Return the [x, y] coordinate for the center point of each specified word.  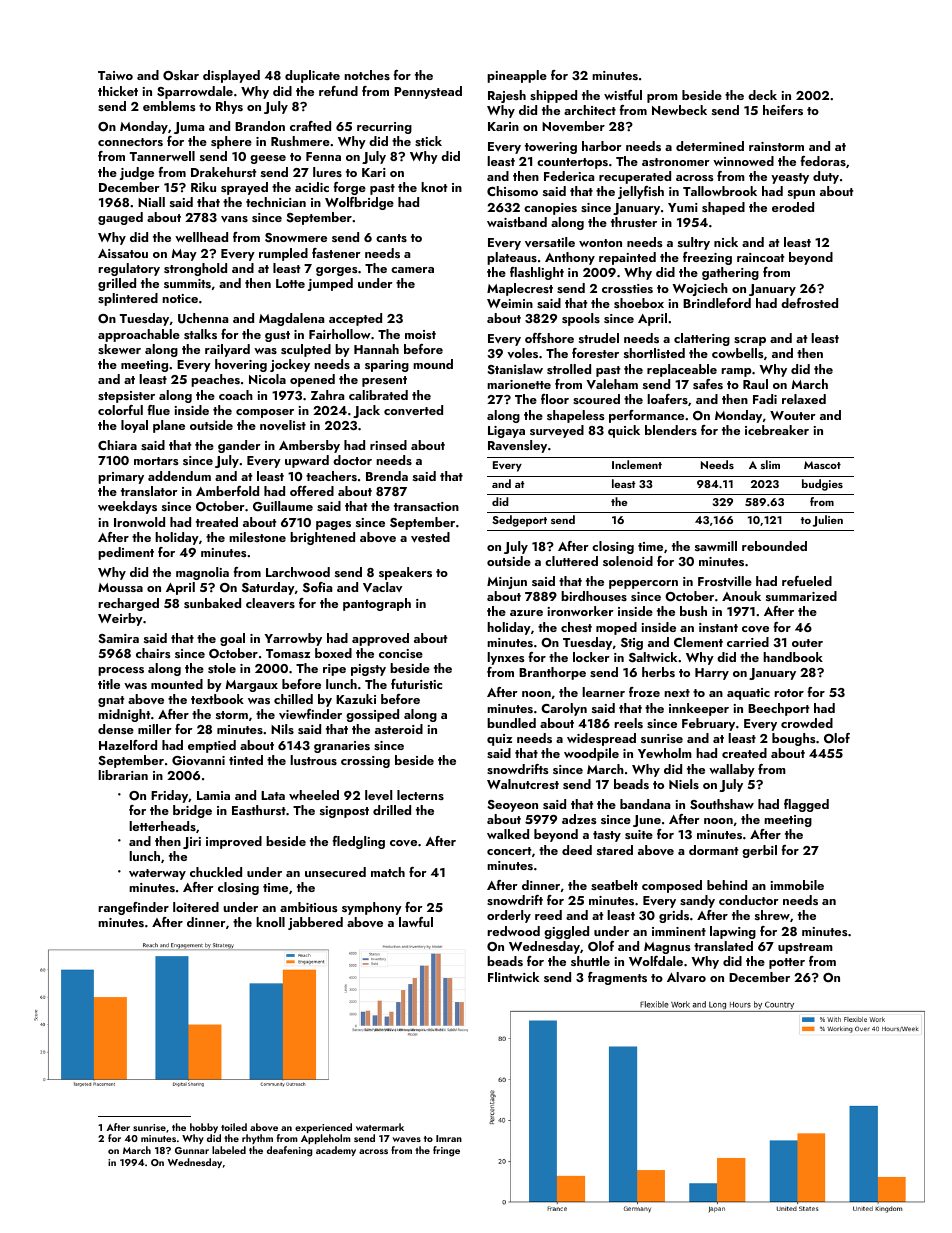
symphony [372, 908]
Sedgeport [519, 521]
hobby [204, 1128]
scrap [750, 341]
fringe [446, 1151]
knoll [270, 922]
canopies [550, 209]
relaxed [804, 399]
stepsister [126, 397]
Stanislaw [515, 369]
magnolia [202, 573]
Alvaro [686, 977]
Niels [684, 784]
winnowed [743, 161]
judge [137, 173]
